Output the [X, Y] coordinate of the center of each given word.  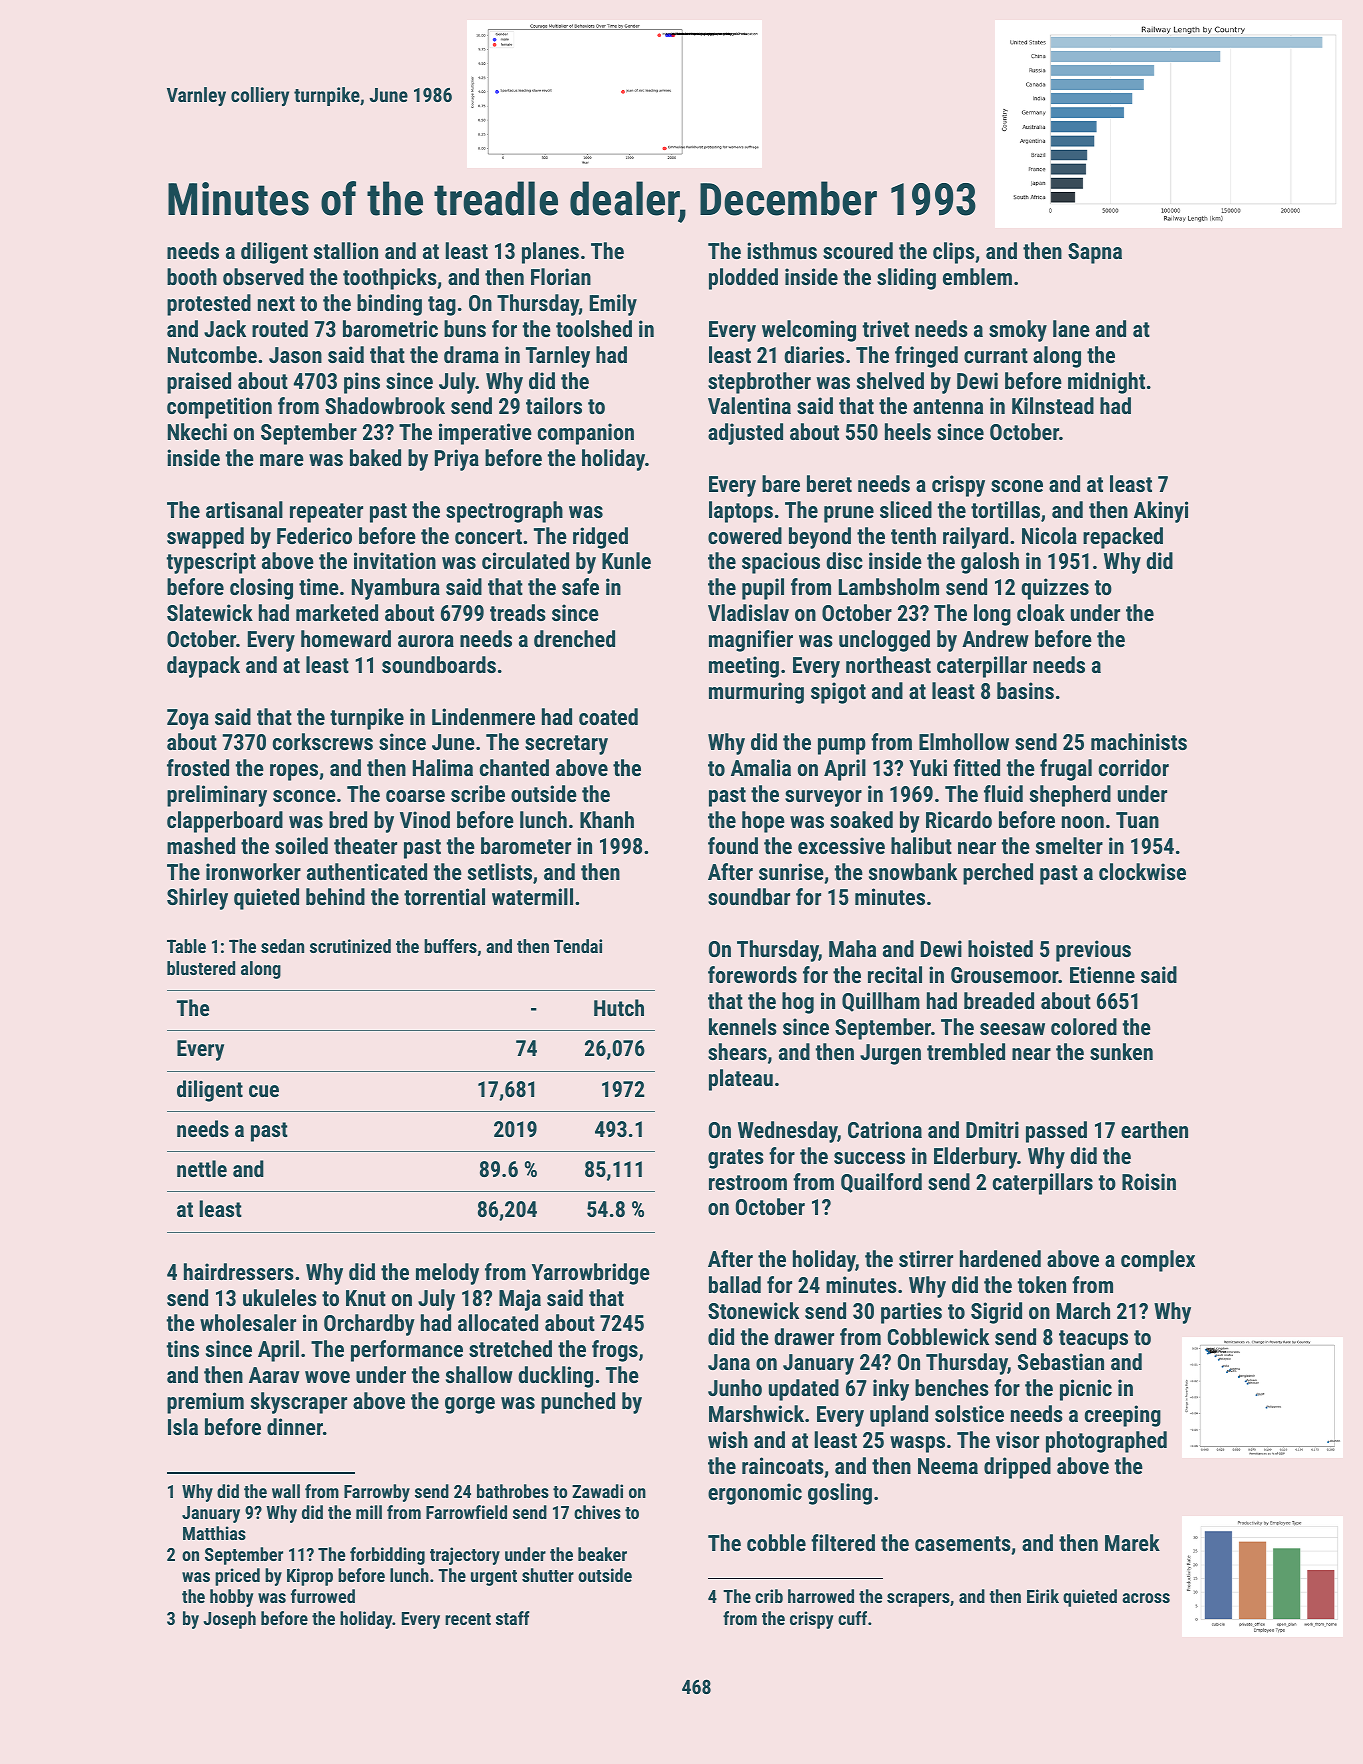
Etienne [1102, 974]
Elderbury [975, 1158]
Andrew [995, 638]
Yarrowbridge [591, 1274]
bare [781, 483]
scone [1017, 486]
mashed [201, 845]
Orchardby [369, 1325]
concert [488, 536]
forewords [752, 974]
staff [513, 1618]
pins [362, 383]
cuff [852, 1618]
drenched [574, 638]
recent [468, 1619]
